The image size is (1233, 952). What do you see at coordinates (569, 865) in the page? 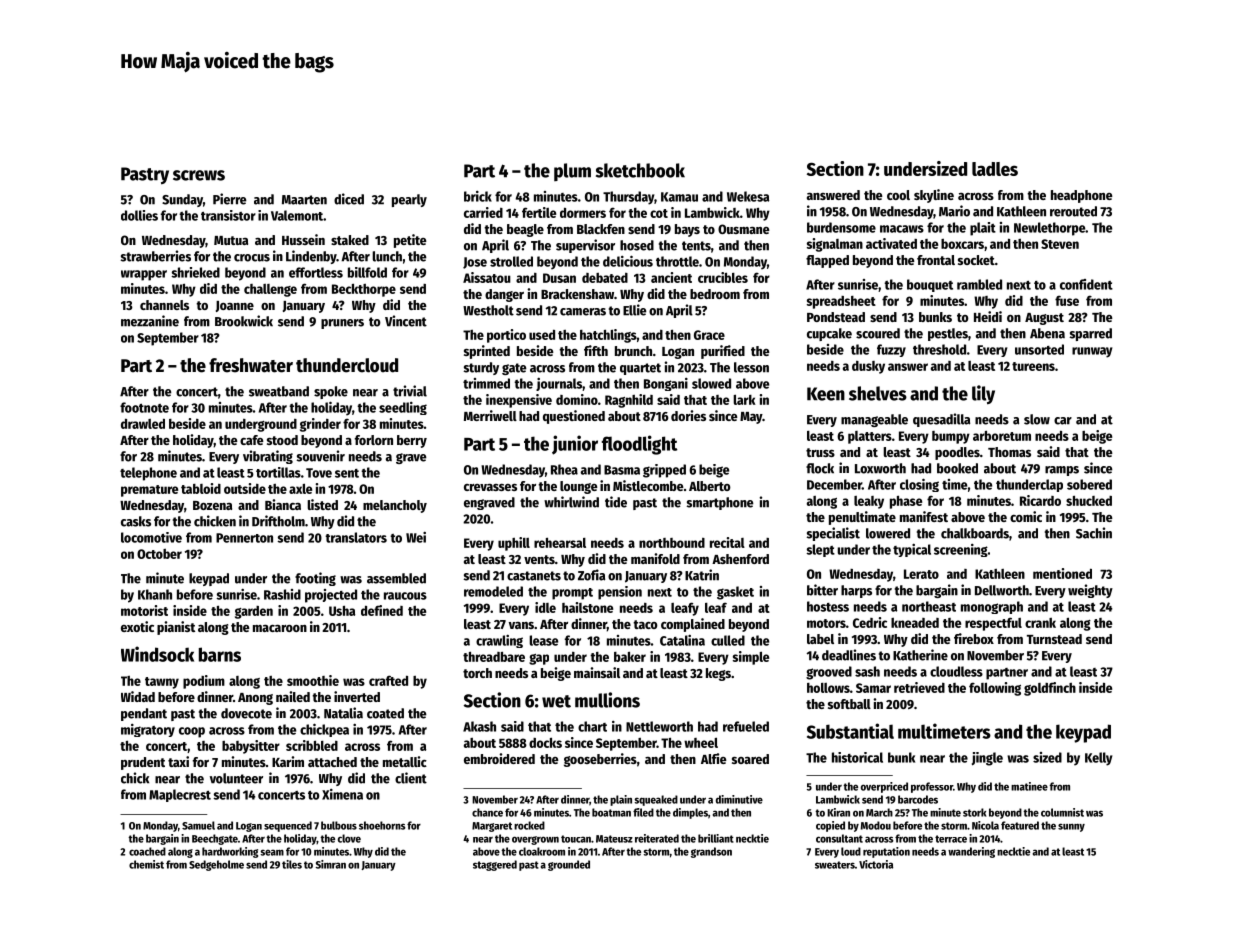
I see `grounded` at bounding box center [569, 865].
